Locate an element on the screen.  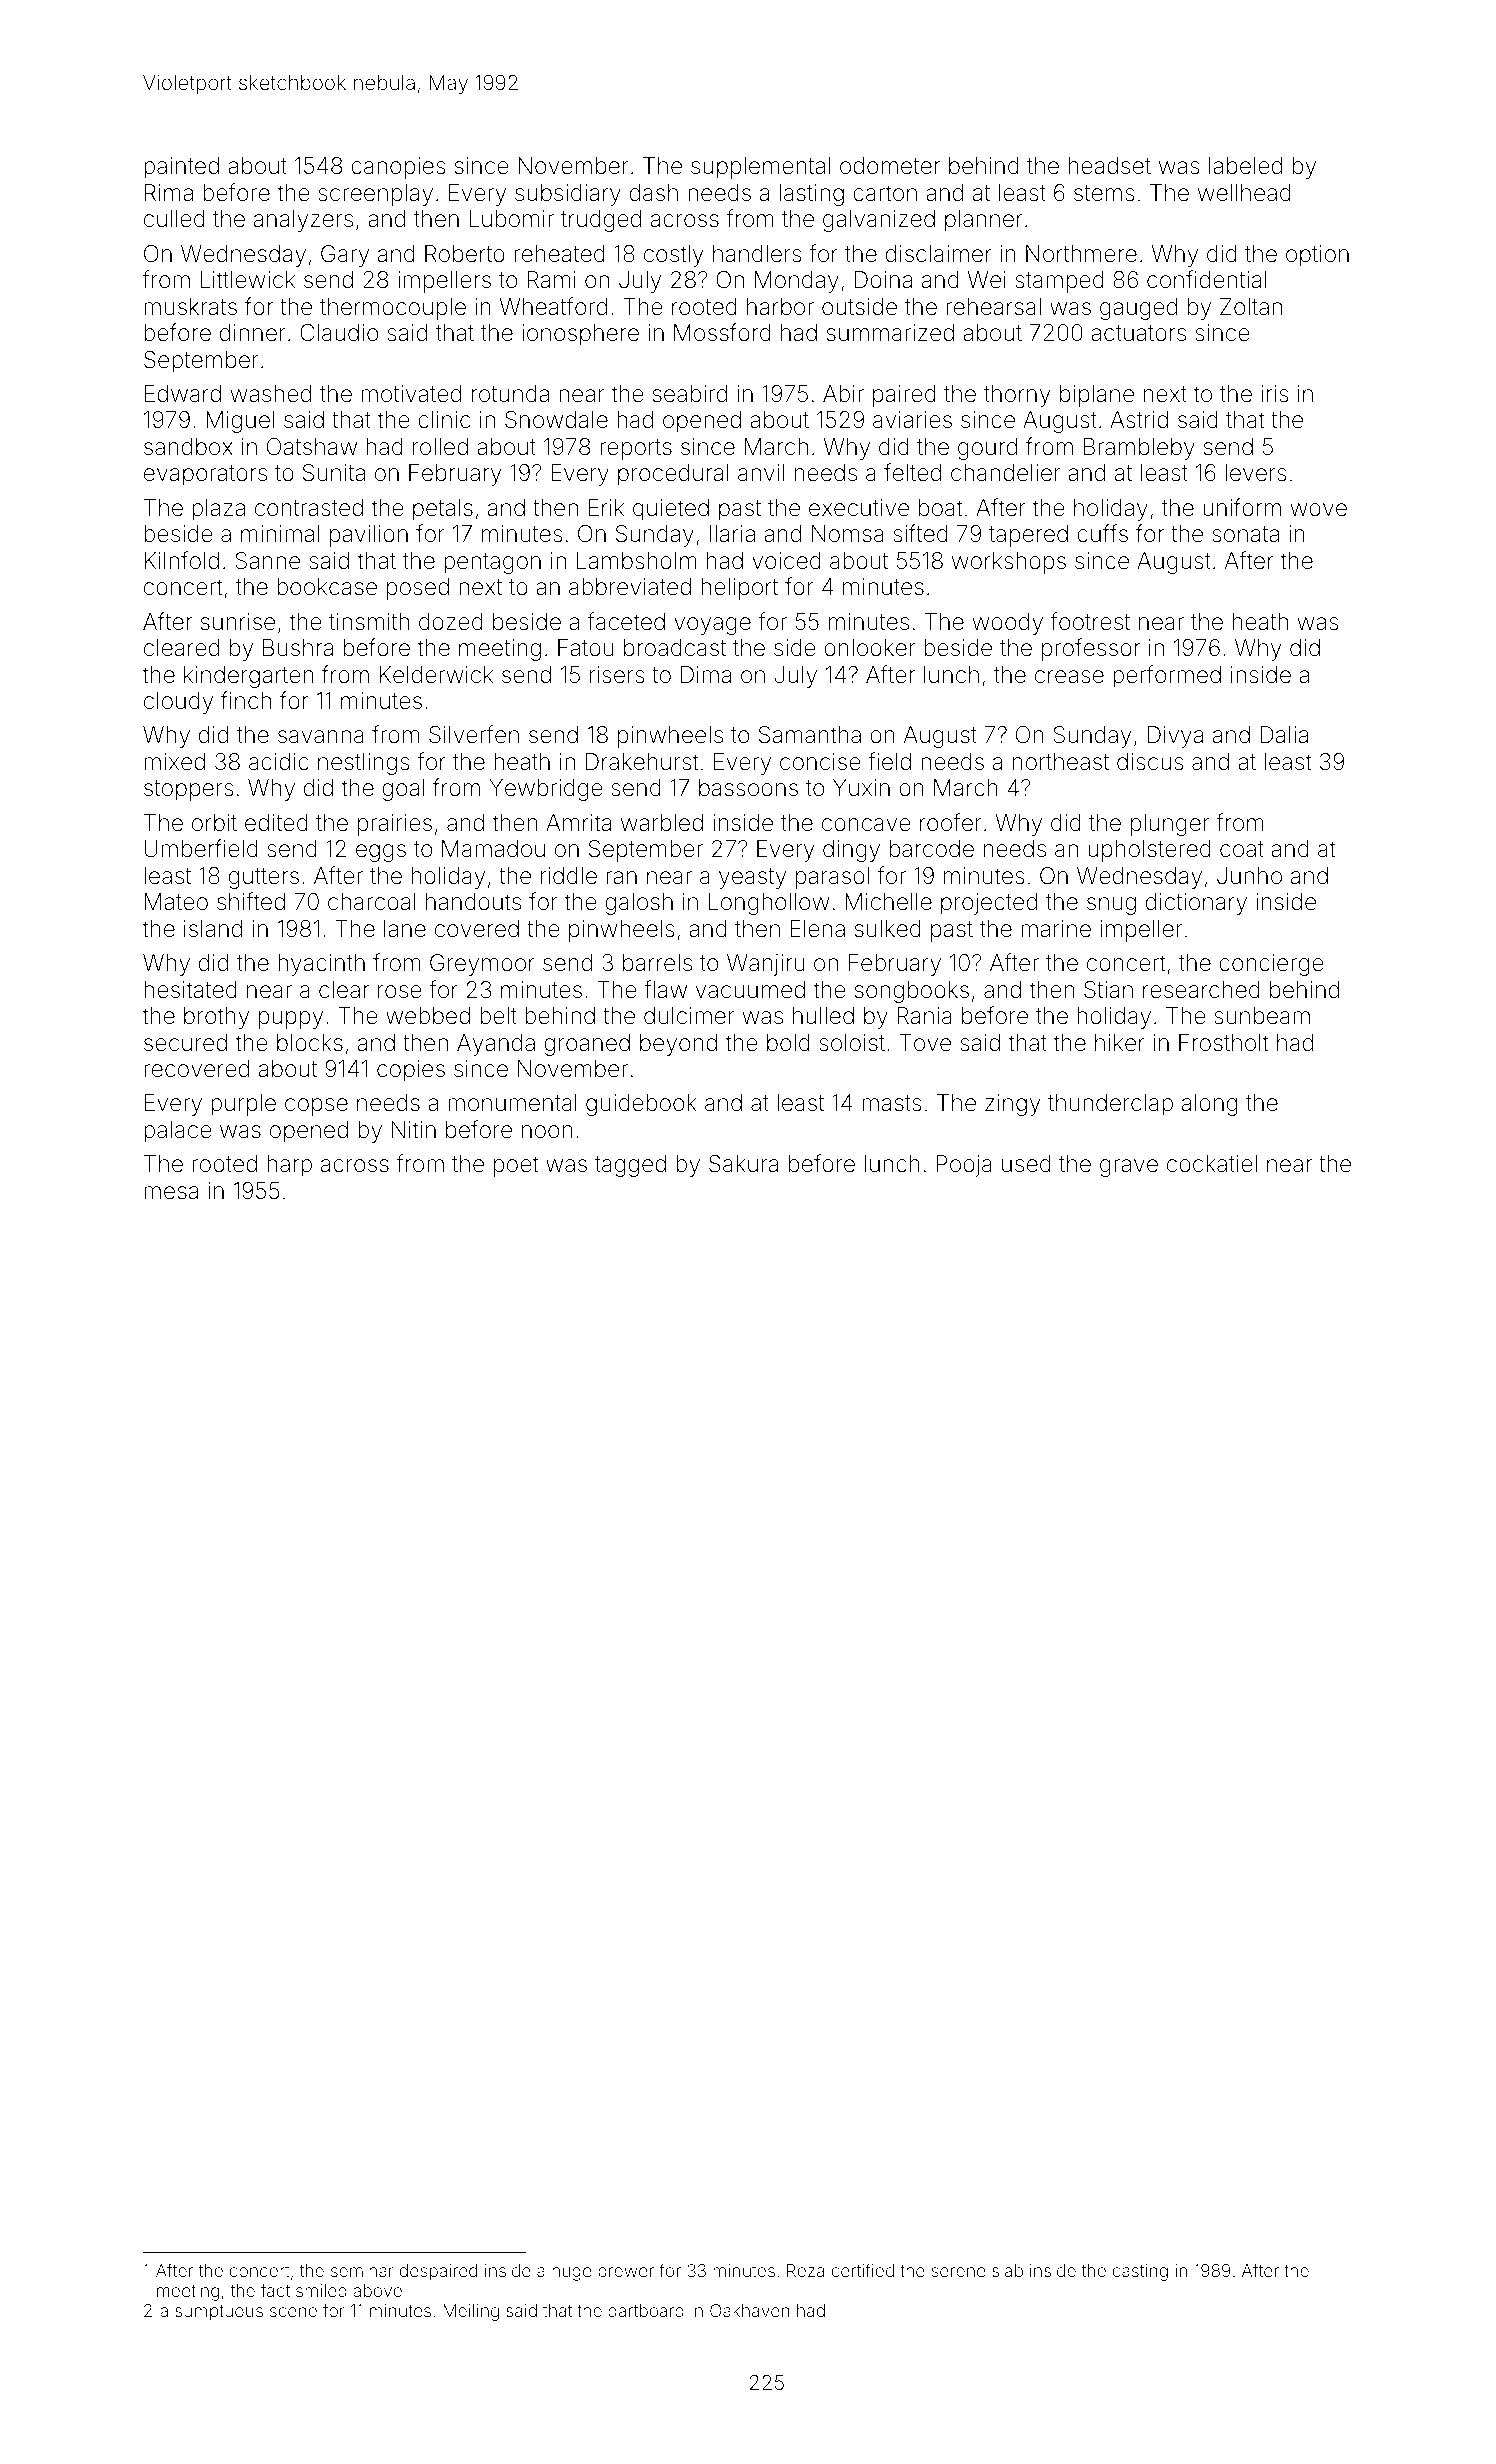
canopies is located at coordinates (398, 168).
